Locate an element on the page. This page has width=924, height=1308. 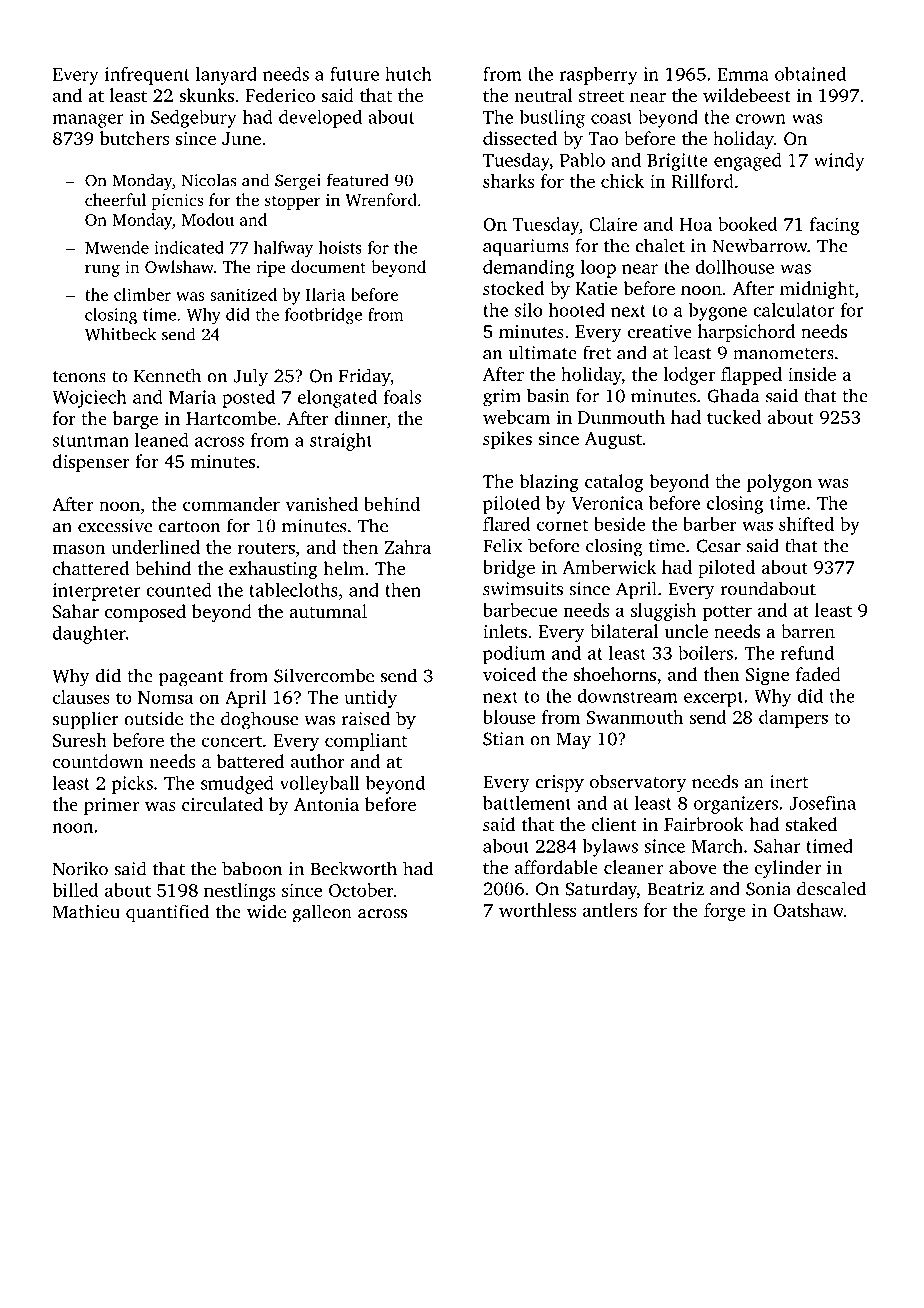
Stian is located at coordinates (503, 739).
